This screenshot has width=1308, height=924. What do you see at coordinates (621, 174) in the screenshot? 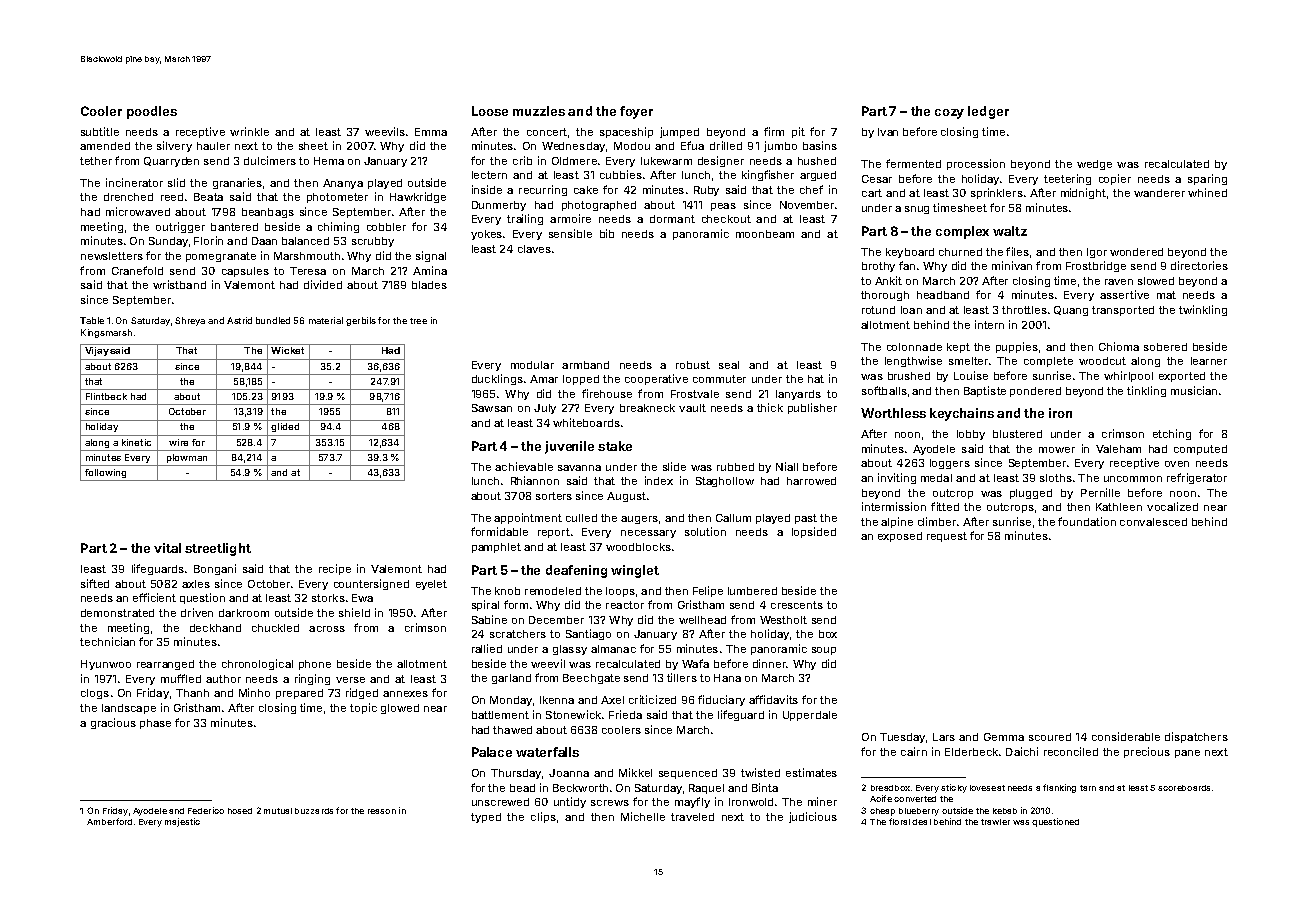
I see `cubbies` at bounding box center [621, 174].
